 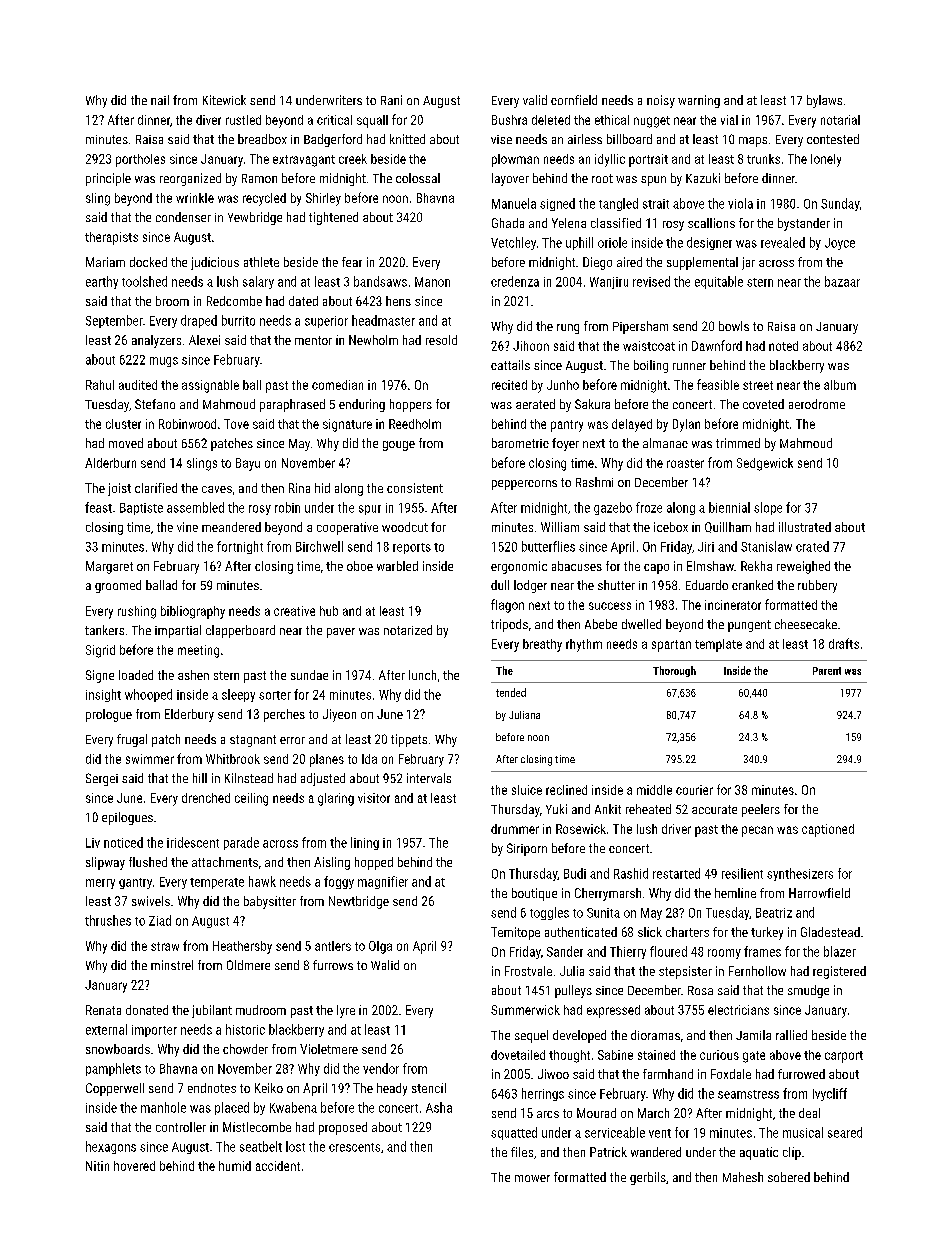 What do you see at coordinates (193, 842) in the document?
I see `iridescent` at bounding box center [193, 842].
